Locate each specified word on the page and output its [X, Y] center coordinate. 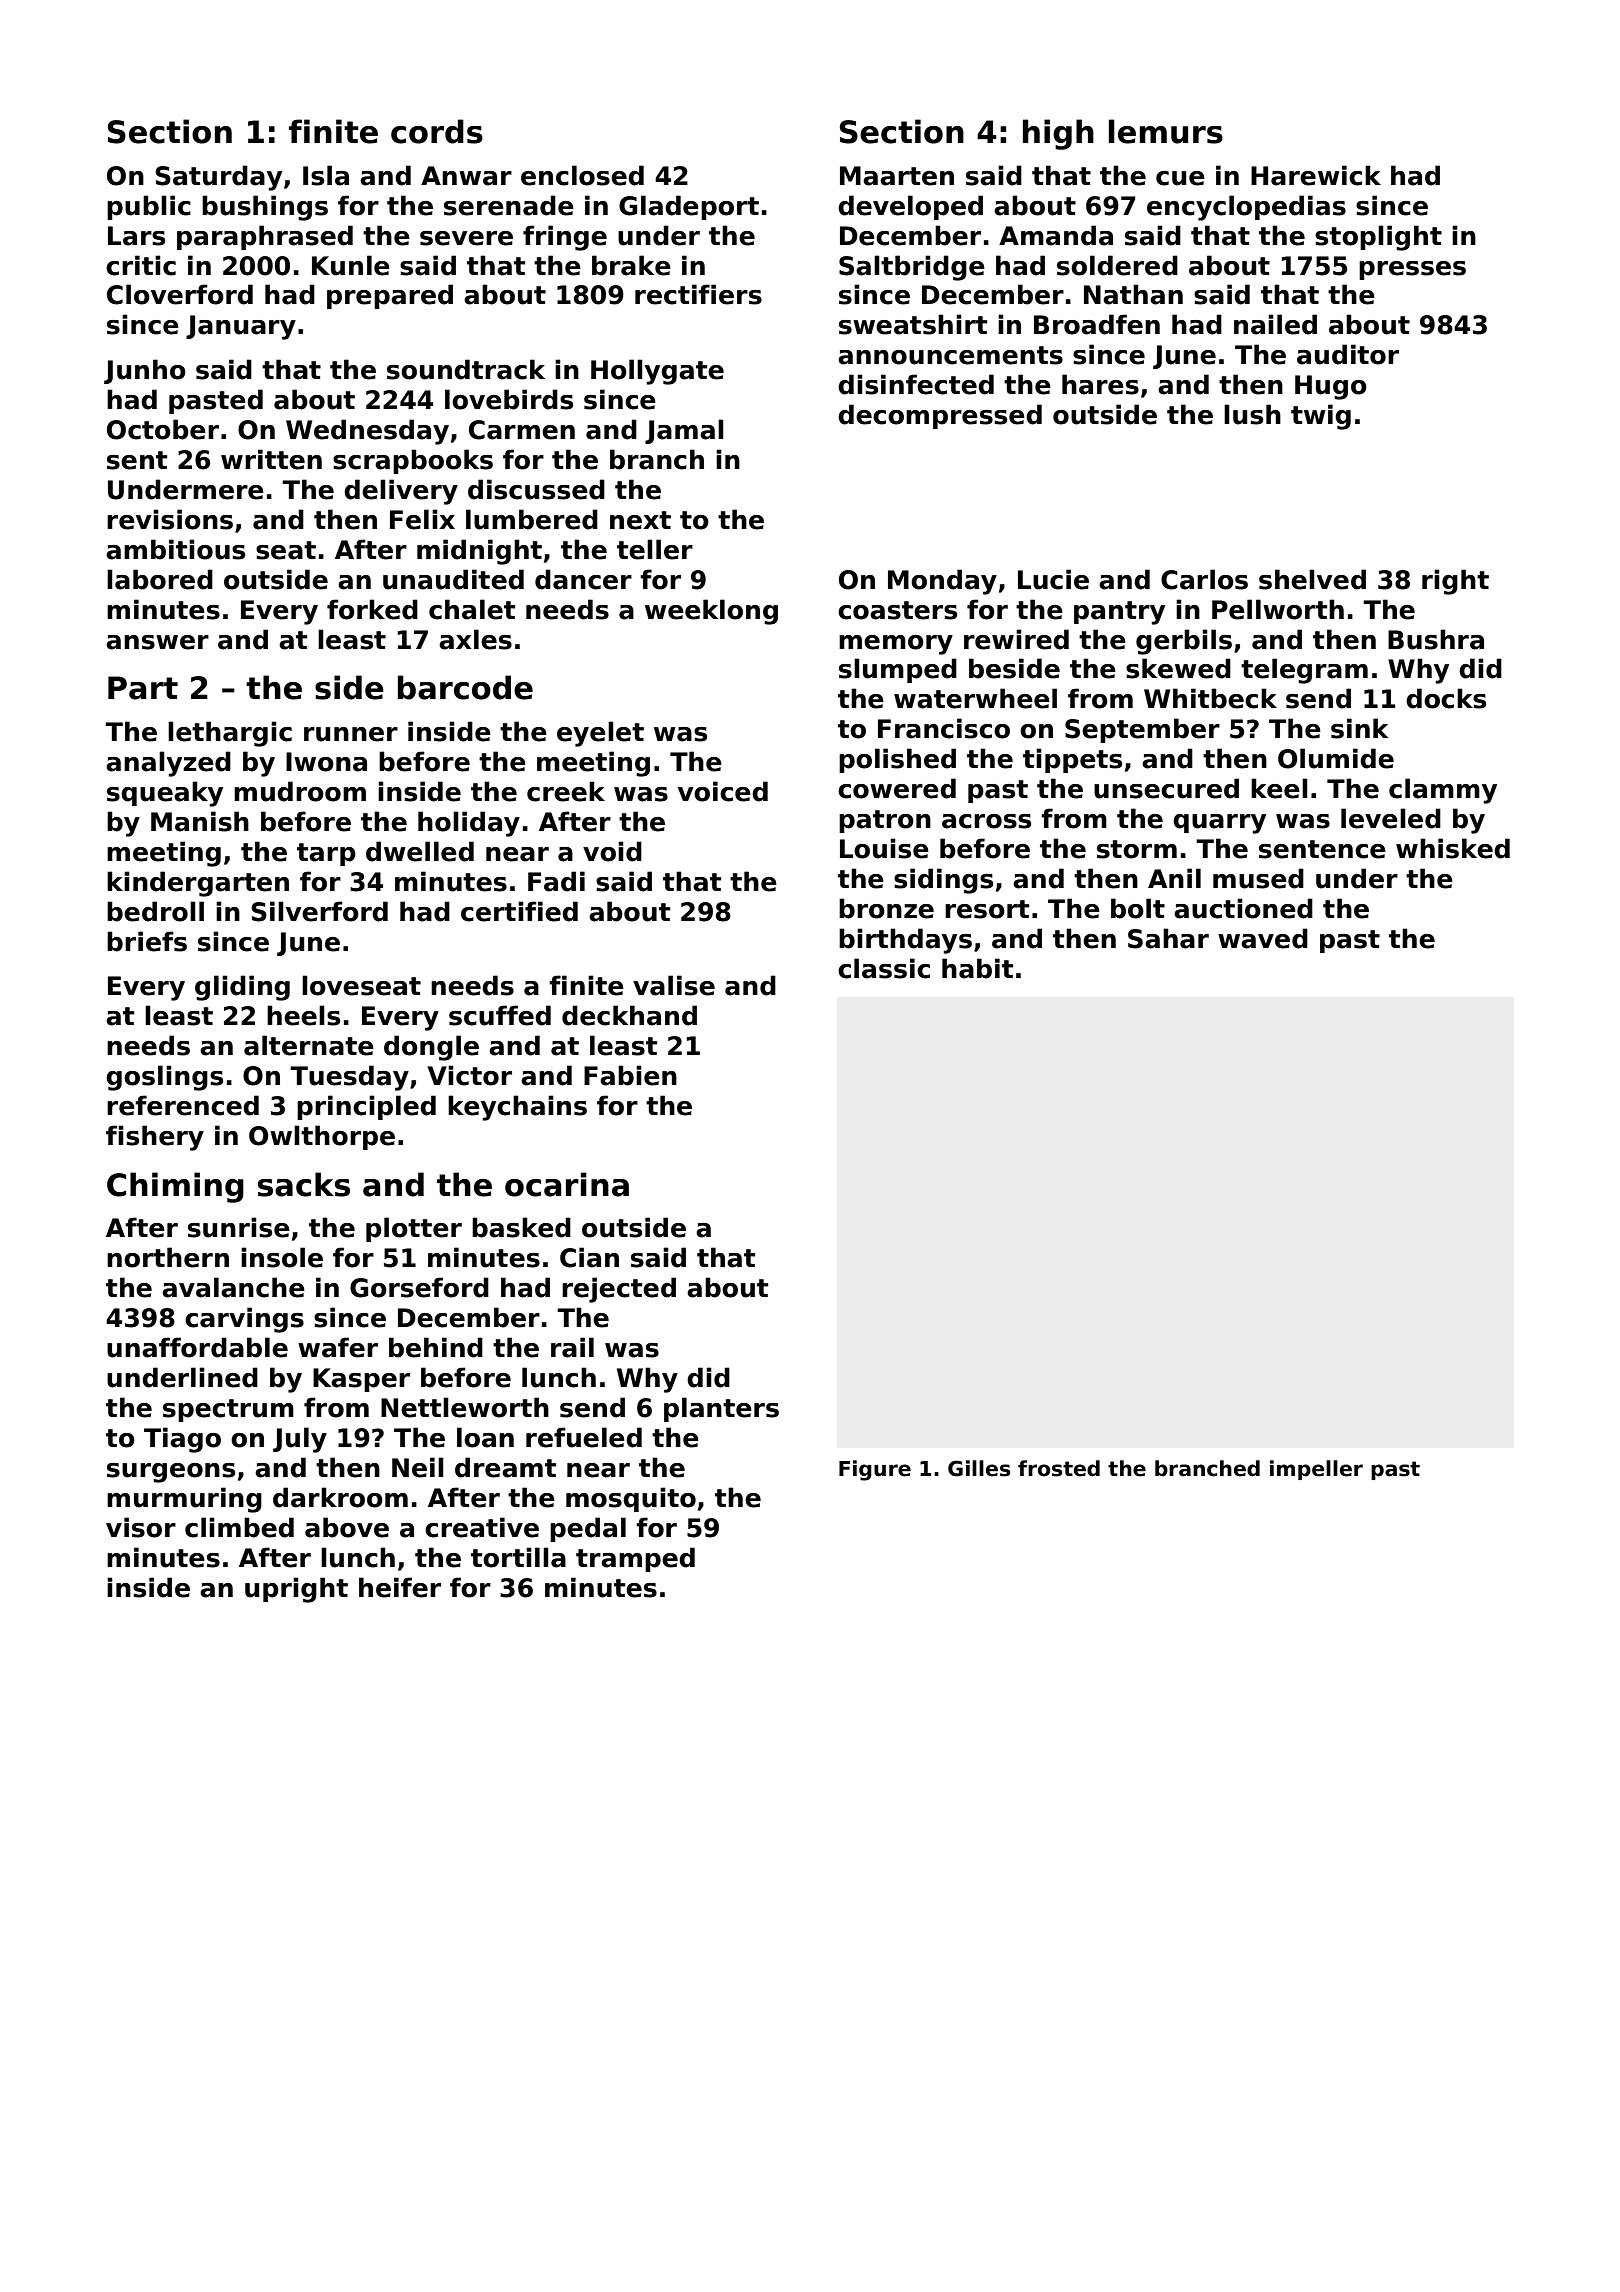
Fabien [630, 1075]
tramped [635, 1559]
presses [1412, 270]
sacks [304, 1184]
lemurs [1166, 131]
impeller [1316, 1470]
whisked [1453, 848]
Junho [145, 371]
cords [437, 131]
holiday [469, 824]
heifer [400, 1587]
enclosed [582, 175]
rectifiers [698, 294]
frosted [1059, 1468]
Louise [884, 848]
